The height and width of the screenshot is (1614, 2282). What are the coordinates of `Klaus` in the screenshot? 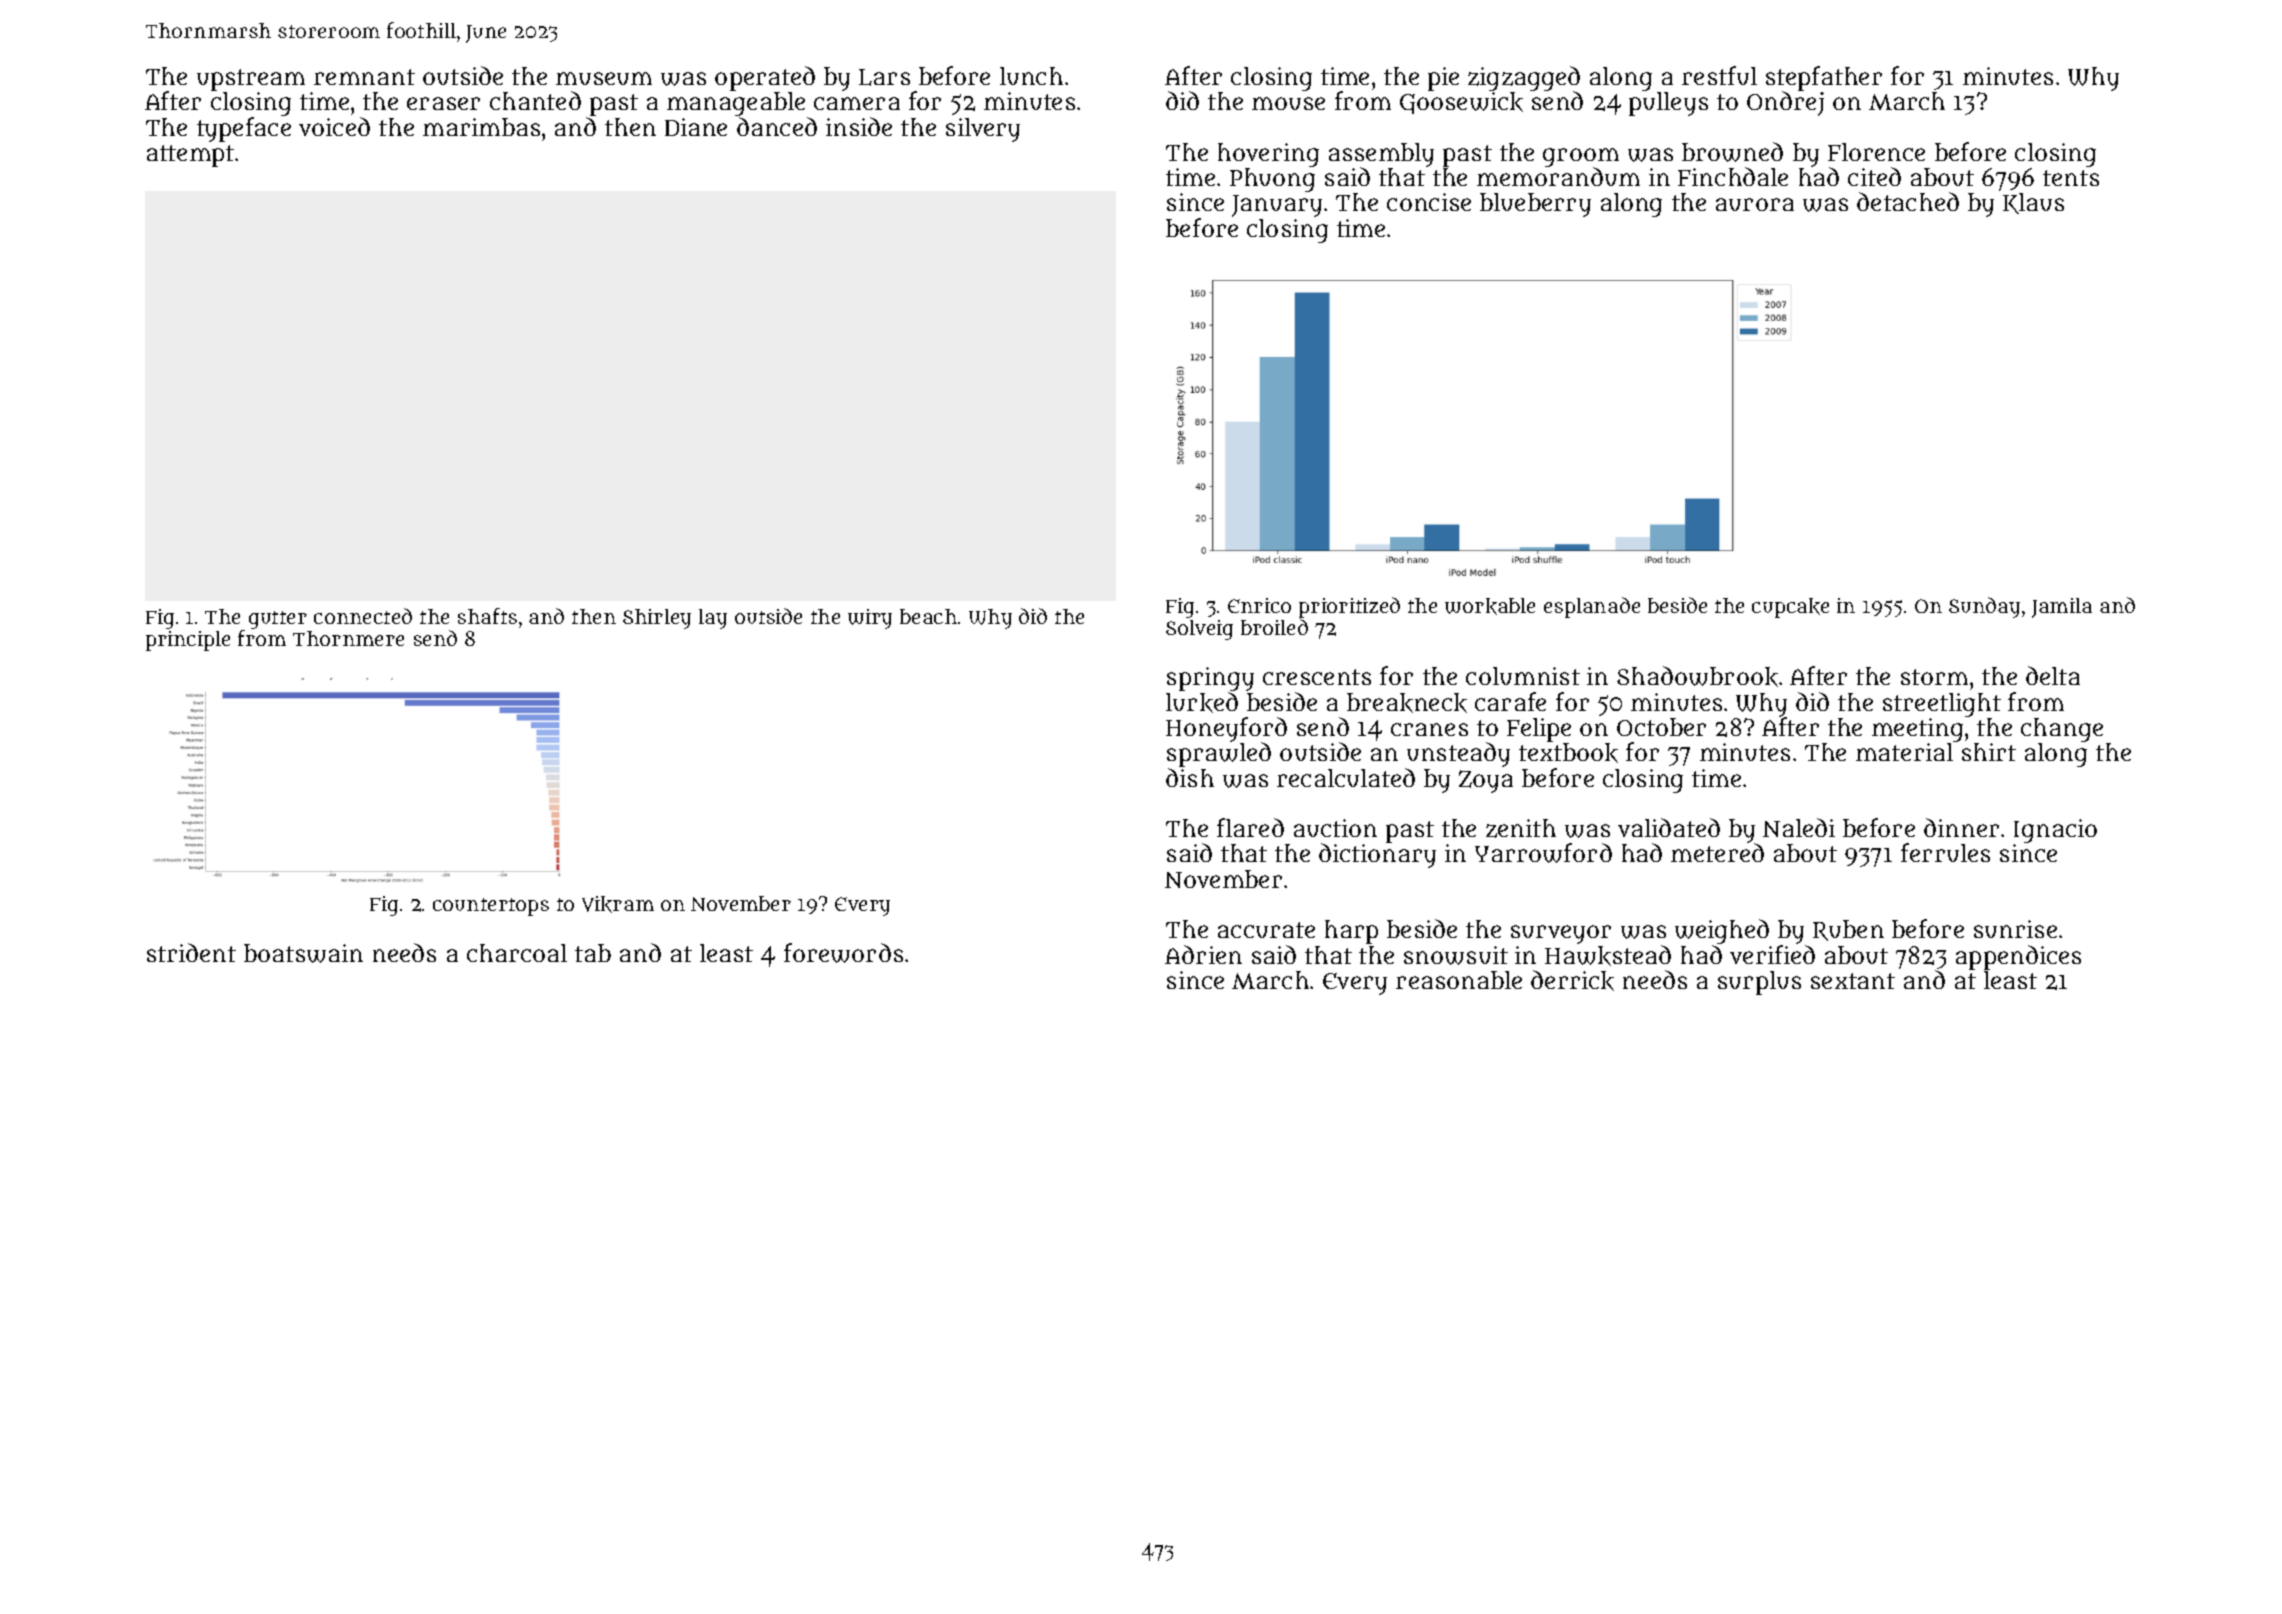 It's located at (2033, 203).
